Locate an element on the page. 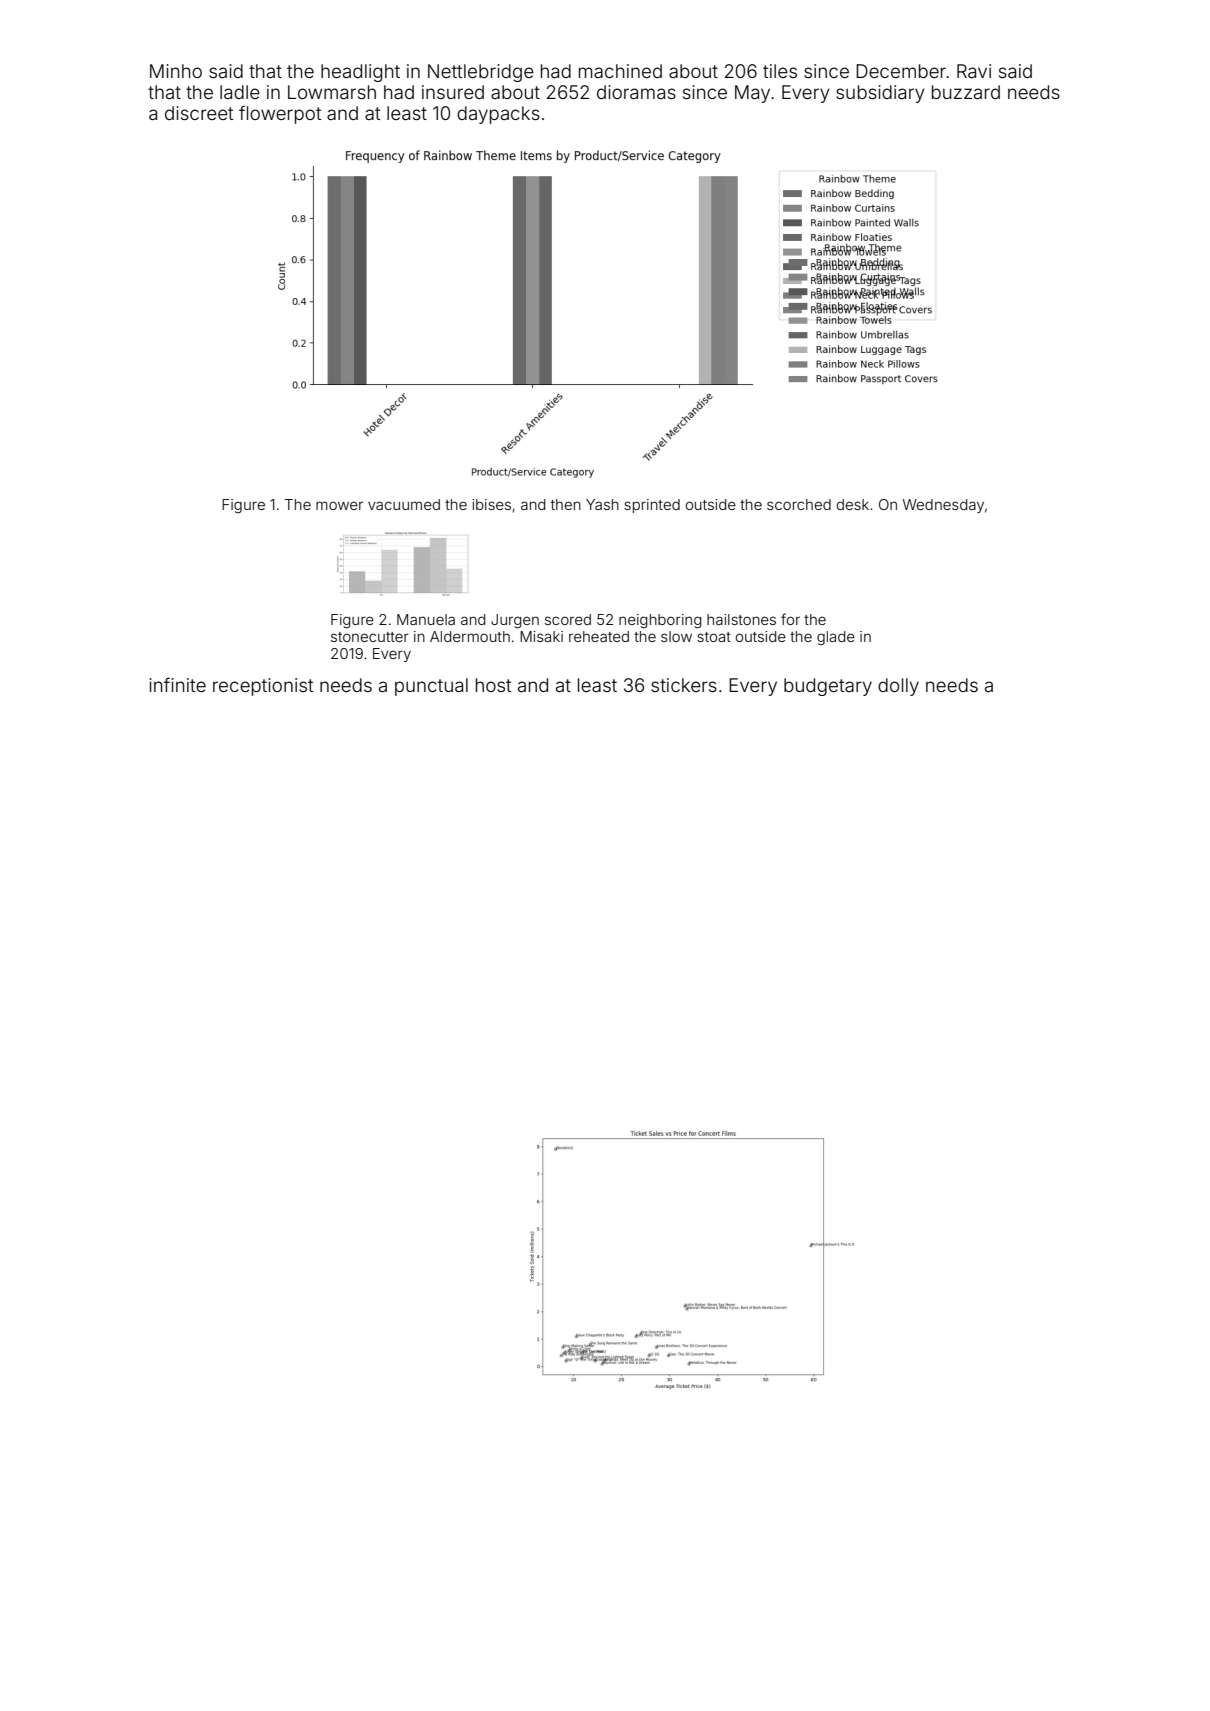 The image size is (1210, 1711). daypacks is located at coordinates (498, 115).
